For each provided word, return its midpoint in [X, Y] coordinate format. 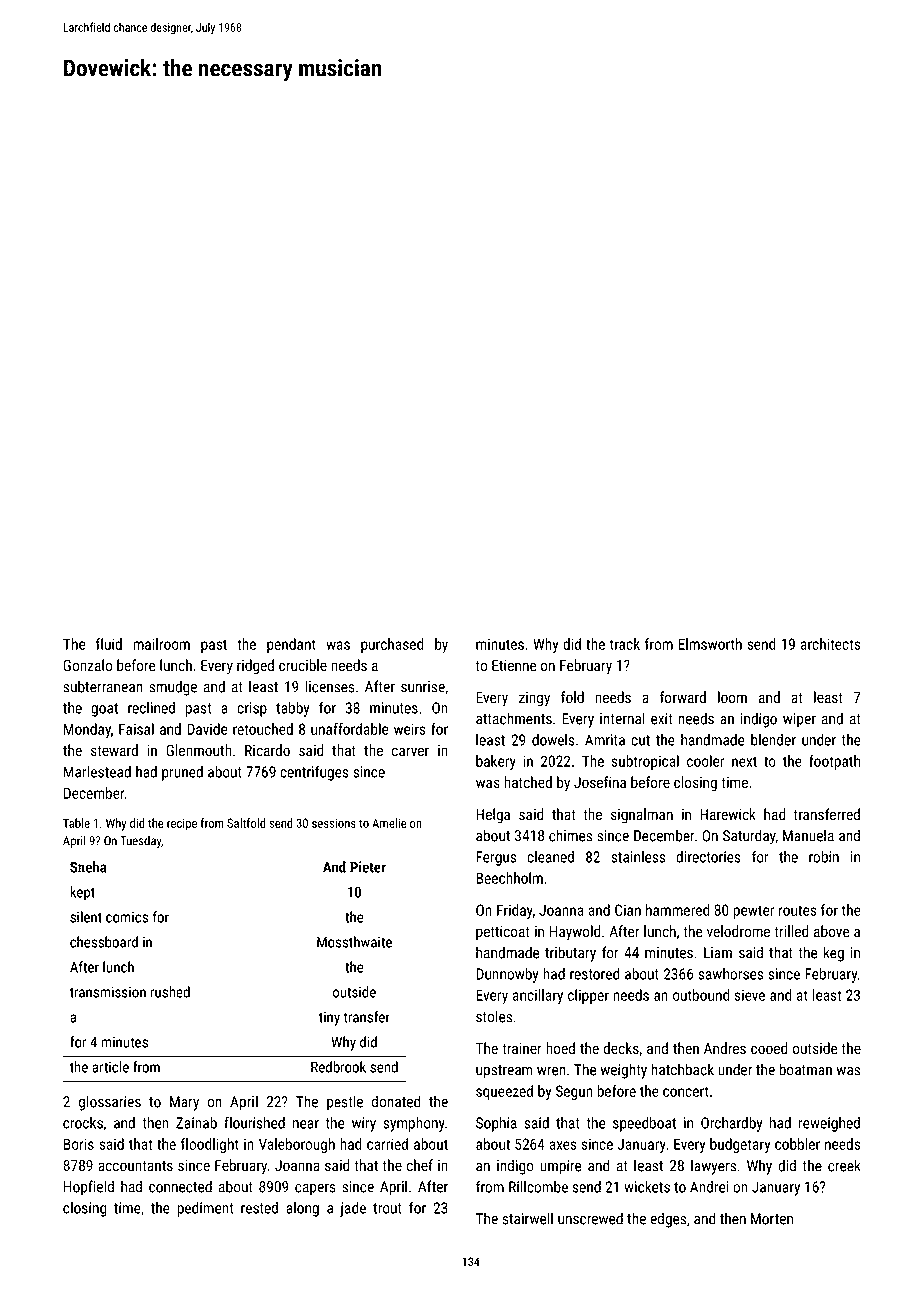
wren [551, 1071]
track [625, 644]
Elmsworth [710, 644]
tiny [329, 1019]
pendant [291, 645]
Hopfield [89, 1188]
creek [844, 1165]
